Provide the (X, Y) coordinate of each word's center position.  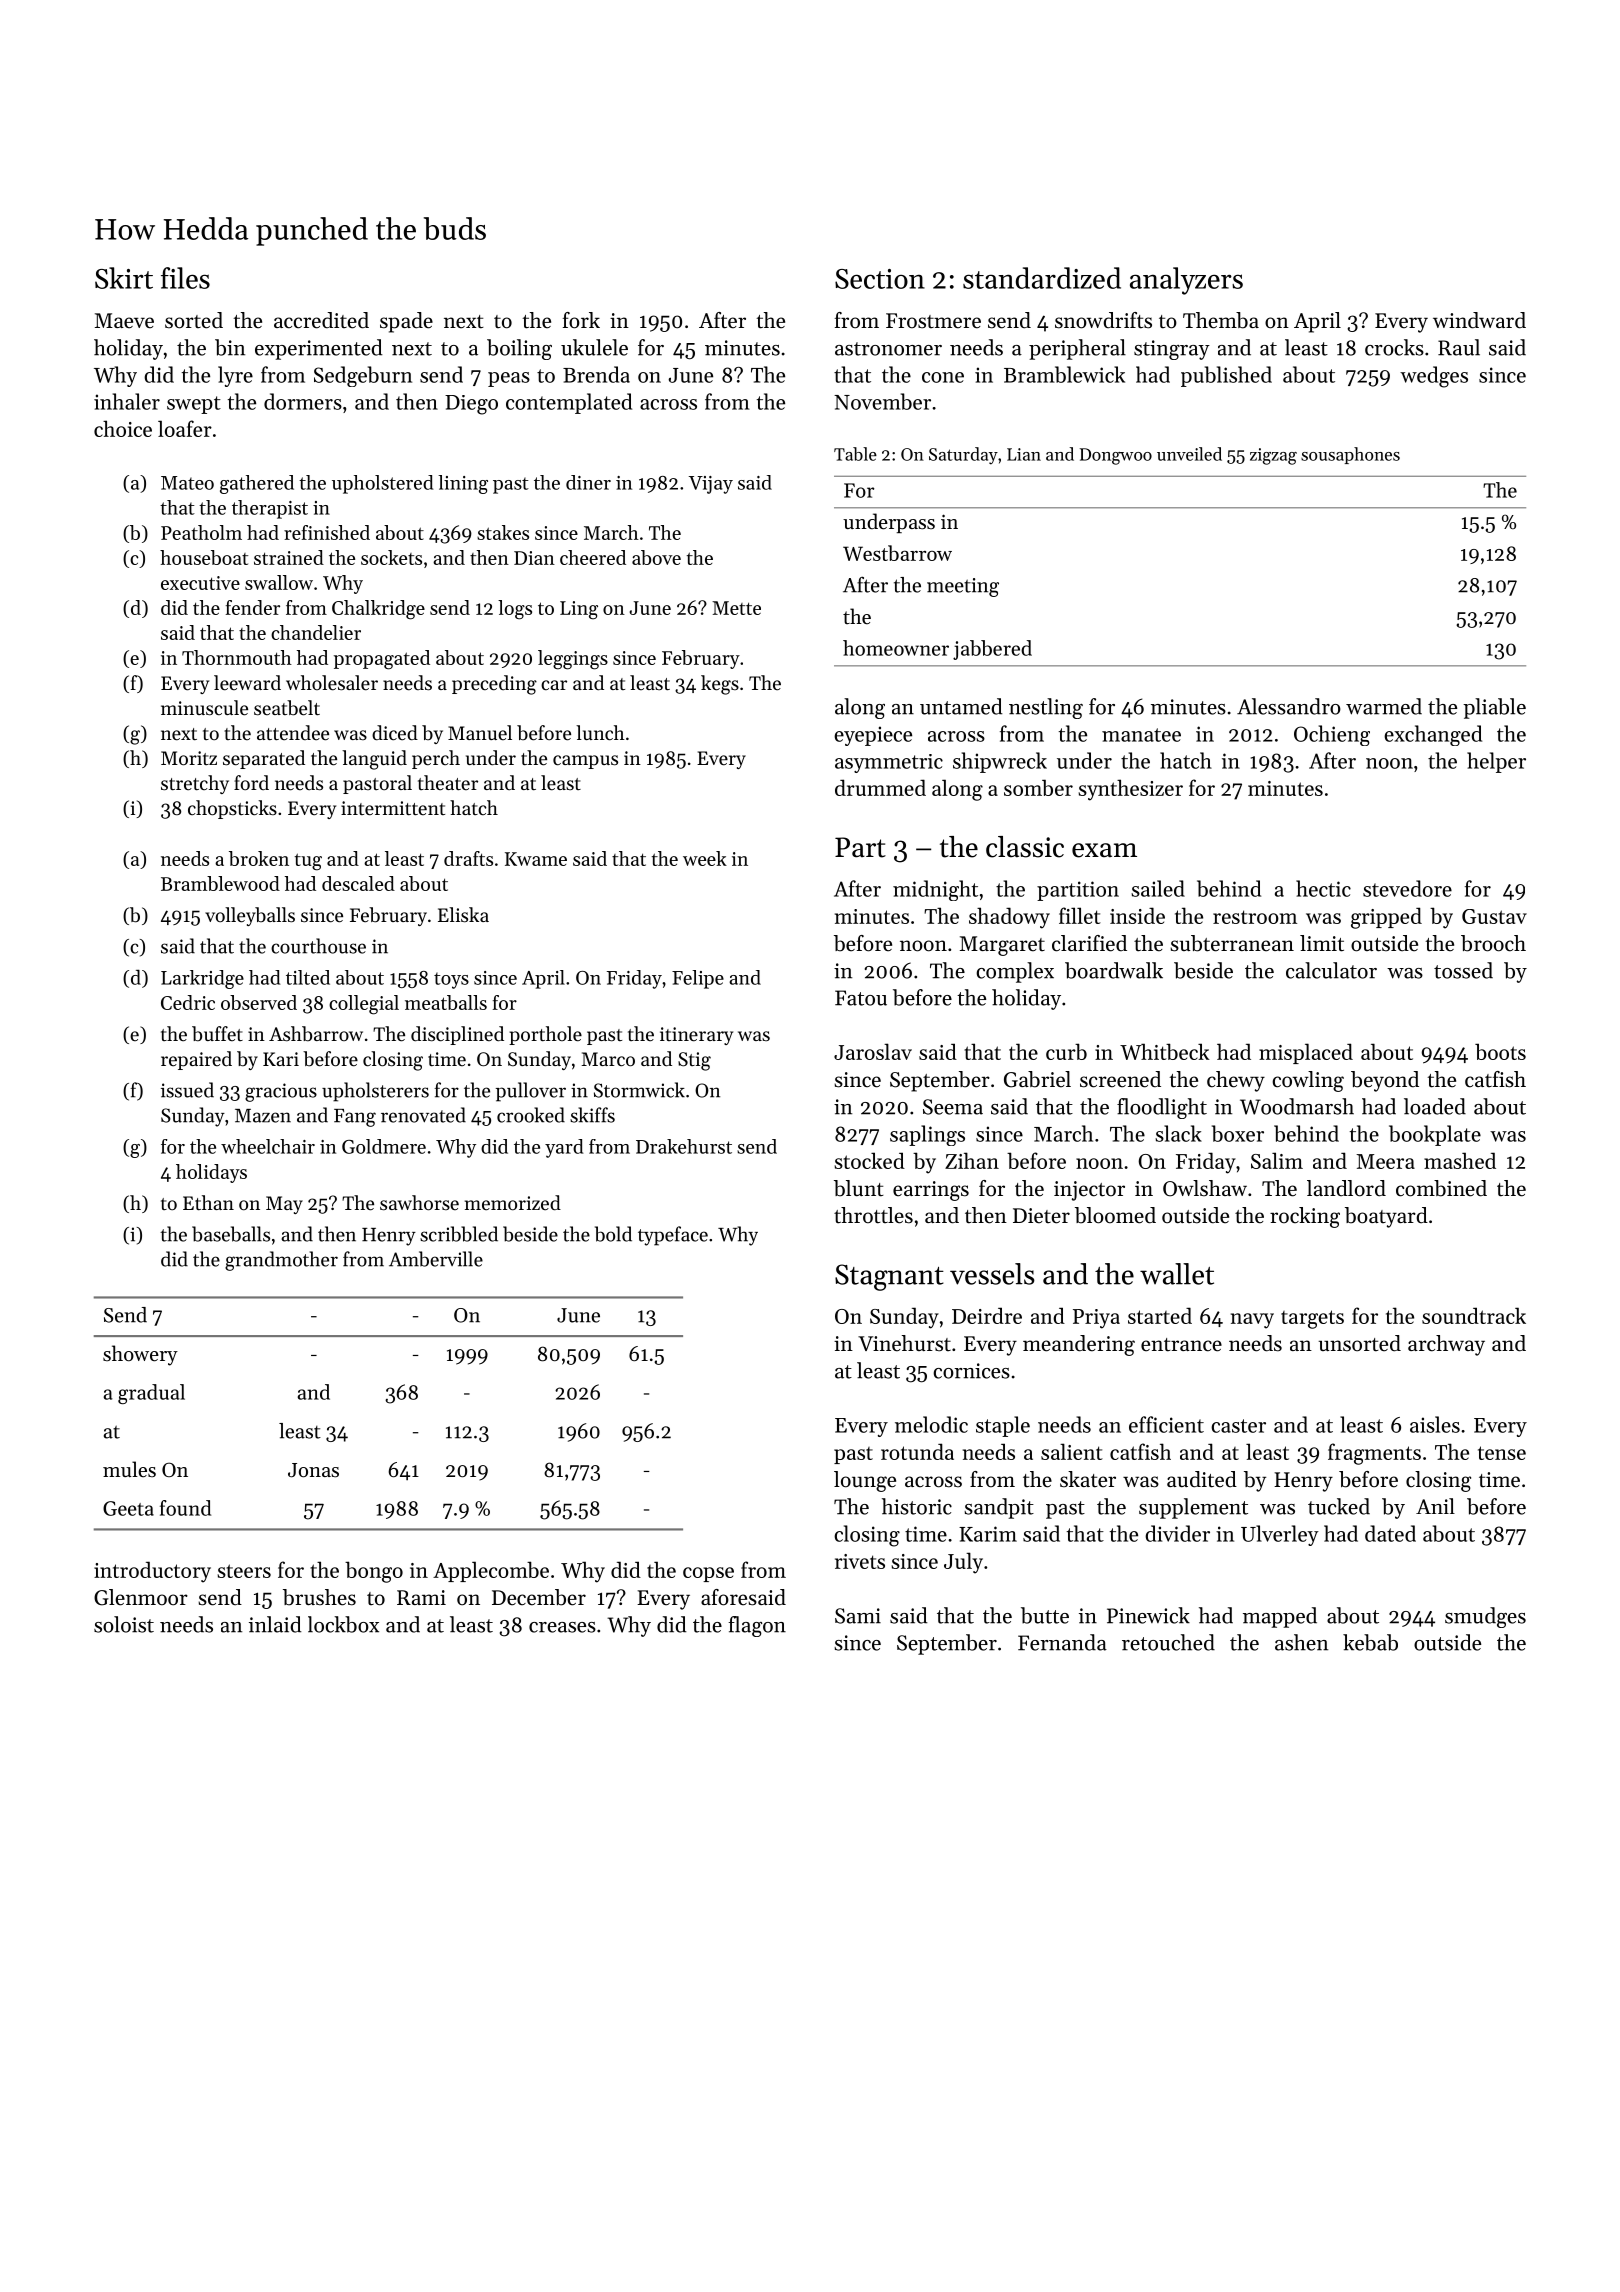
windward (1479, 320)
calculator (1331, 970)
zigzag (1273, 456)
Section (880, 279)
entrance (1181, 1345)
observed (259, 1002)
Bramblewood (220, 883)
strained (289, 557)
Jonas (313, 1470)
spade (406, 322)
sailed (1158, 888)
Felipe (698, 979)
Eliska (463, 914)
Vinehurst (904, 1343)
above (656, 557)
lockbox (343, 1624)
